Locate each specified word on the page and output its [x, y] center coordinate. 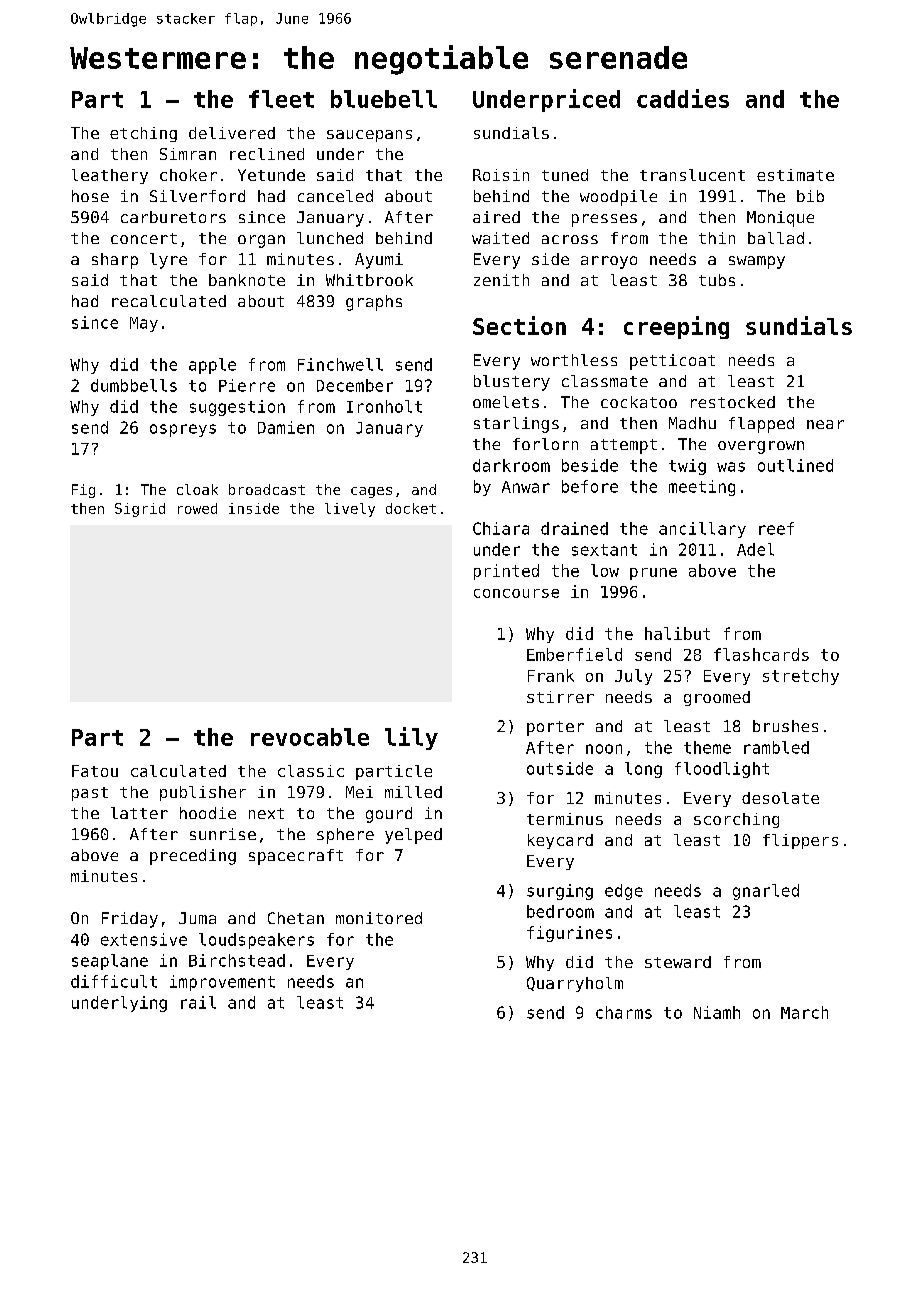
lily [411, 738]
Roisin [501, 175]
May [144, 324]
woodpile [618, 198]
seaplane [110, 962]
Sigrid [140, 510]
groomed [717, 698]
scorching [736, 820]
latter [139, 813]
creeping [676, 327]
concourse [516, 593]
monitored [379, 918]
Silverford [197, 196]
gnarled [766, 892]
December [355, 385]
